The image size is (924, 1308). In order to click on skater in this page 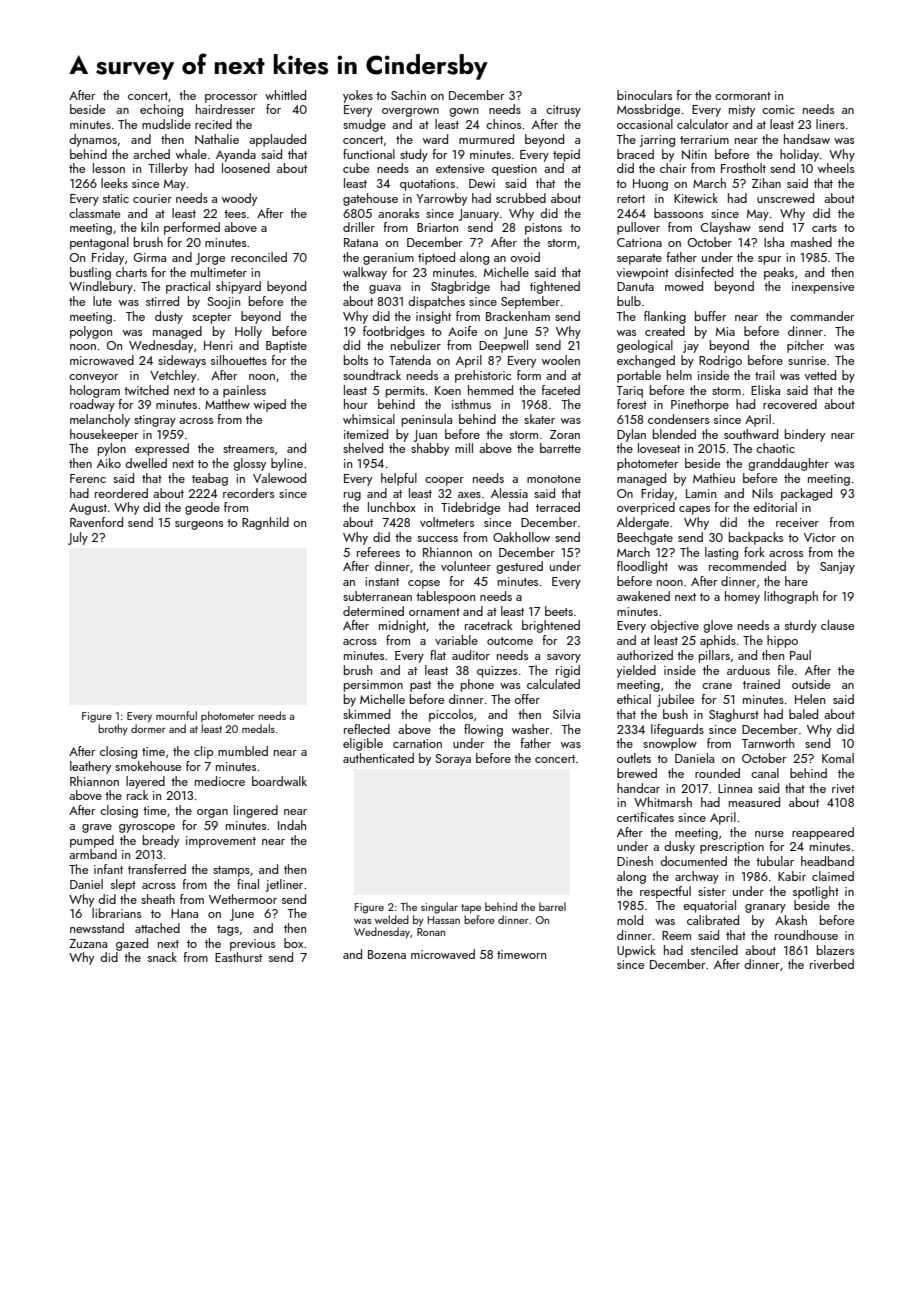, I will do `click(539, 419)`.
